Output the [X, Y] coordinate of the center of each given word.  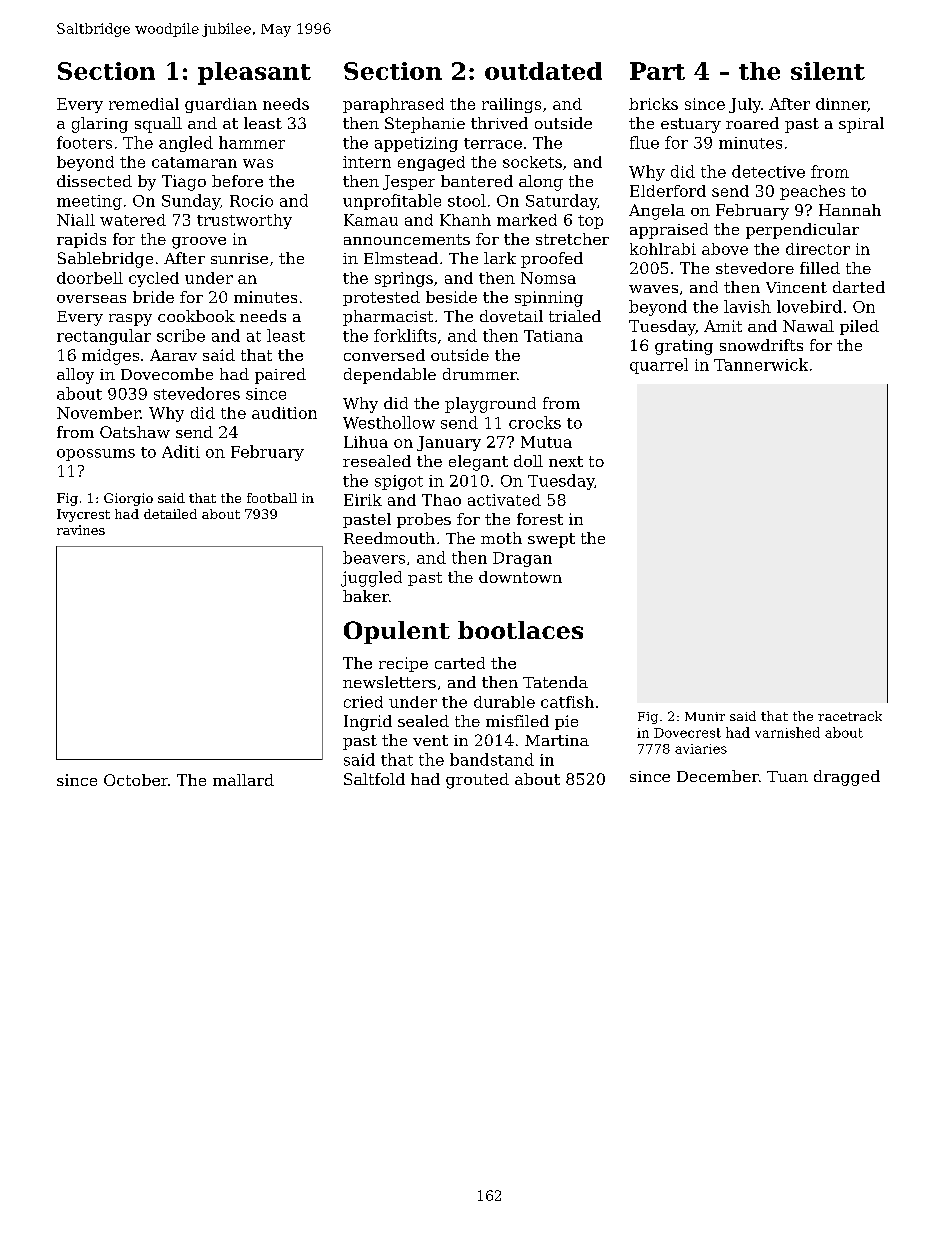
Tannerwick [761, 364]
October [136, 780]
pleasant [254, 73]
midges [110, 357]
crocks [535, 422]
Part [657, 71]
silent [828, 71]
